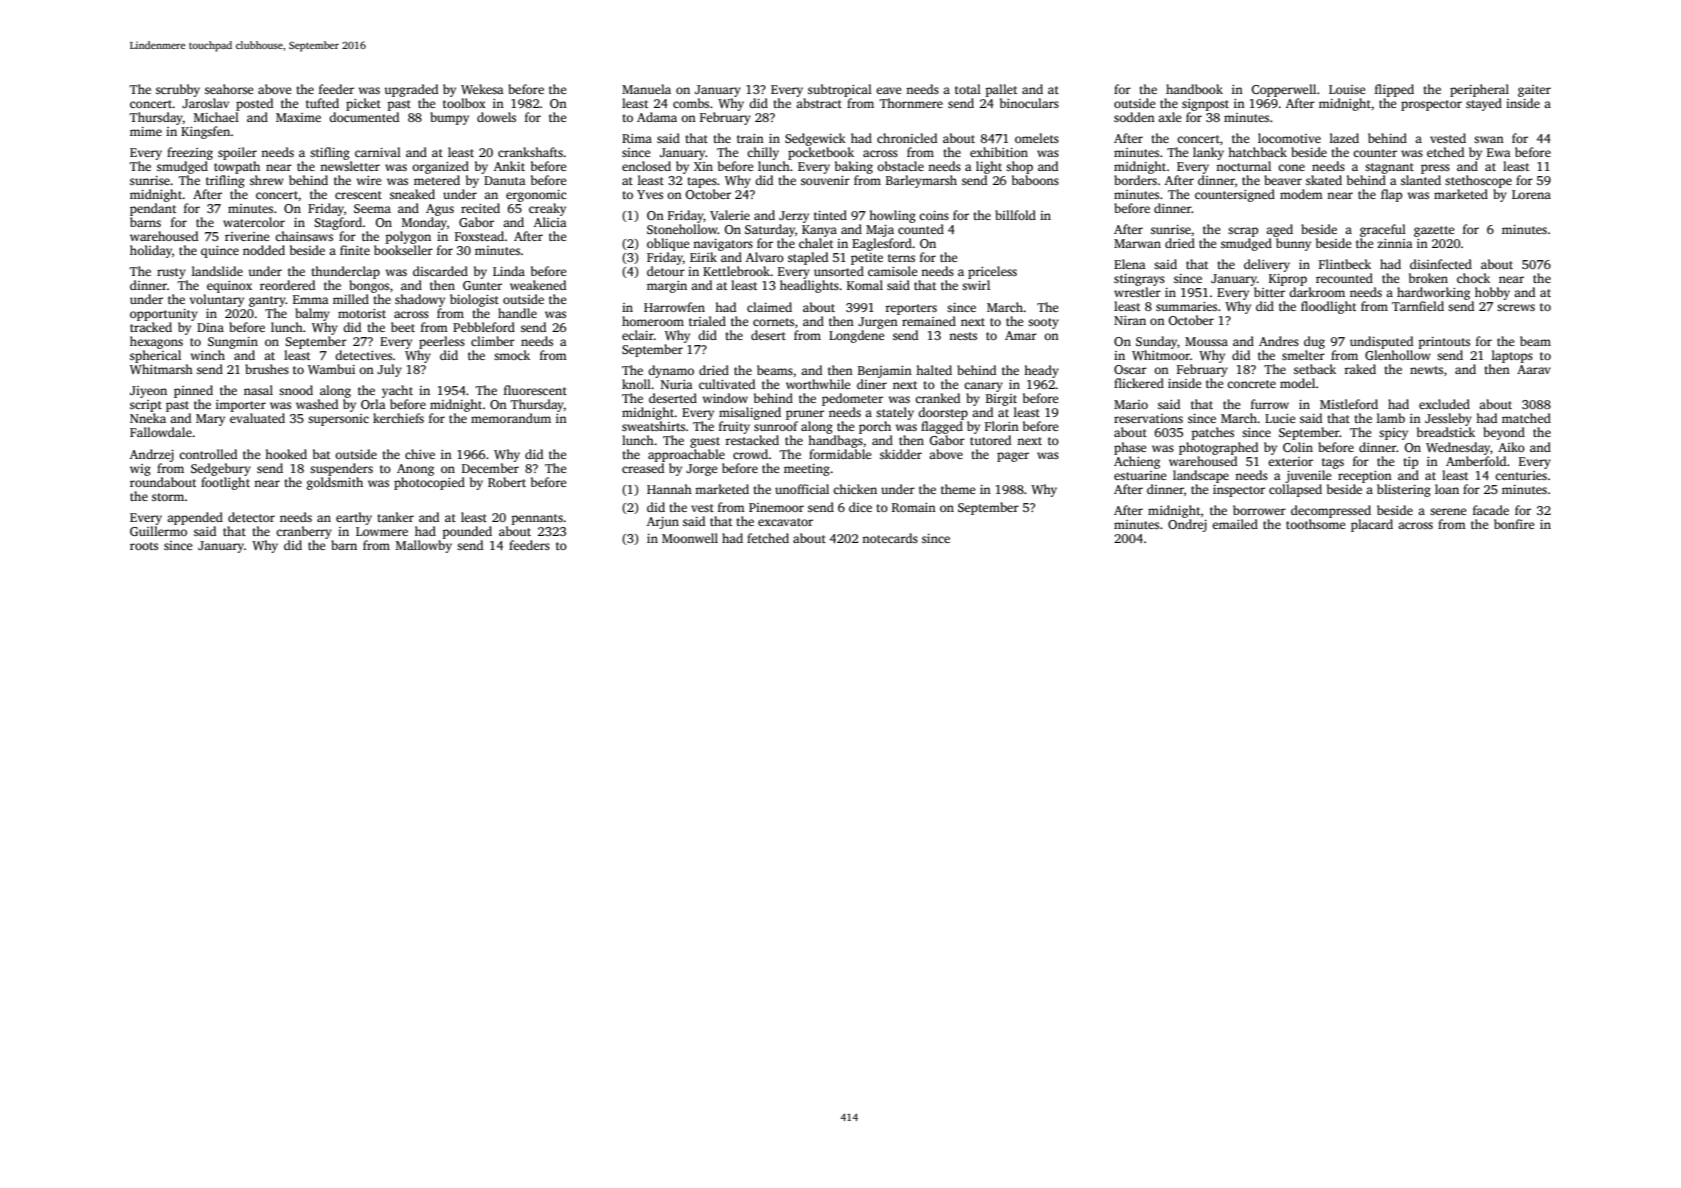 The image size is (1681, 1188). I want to click on screws, so click(1516, 307).
